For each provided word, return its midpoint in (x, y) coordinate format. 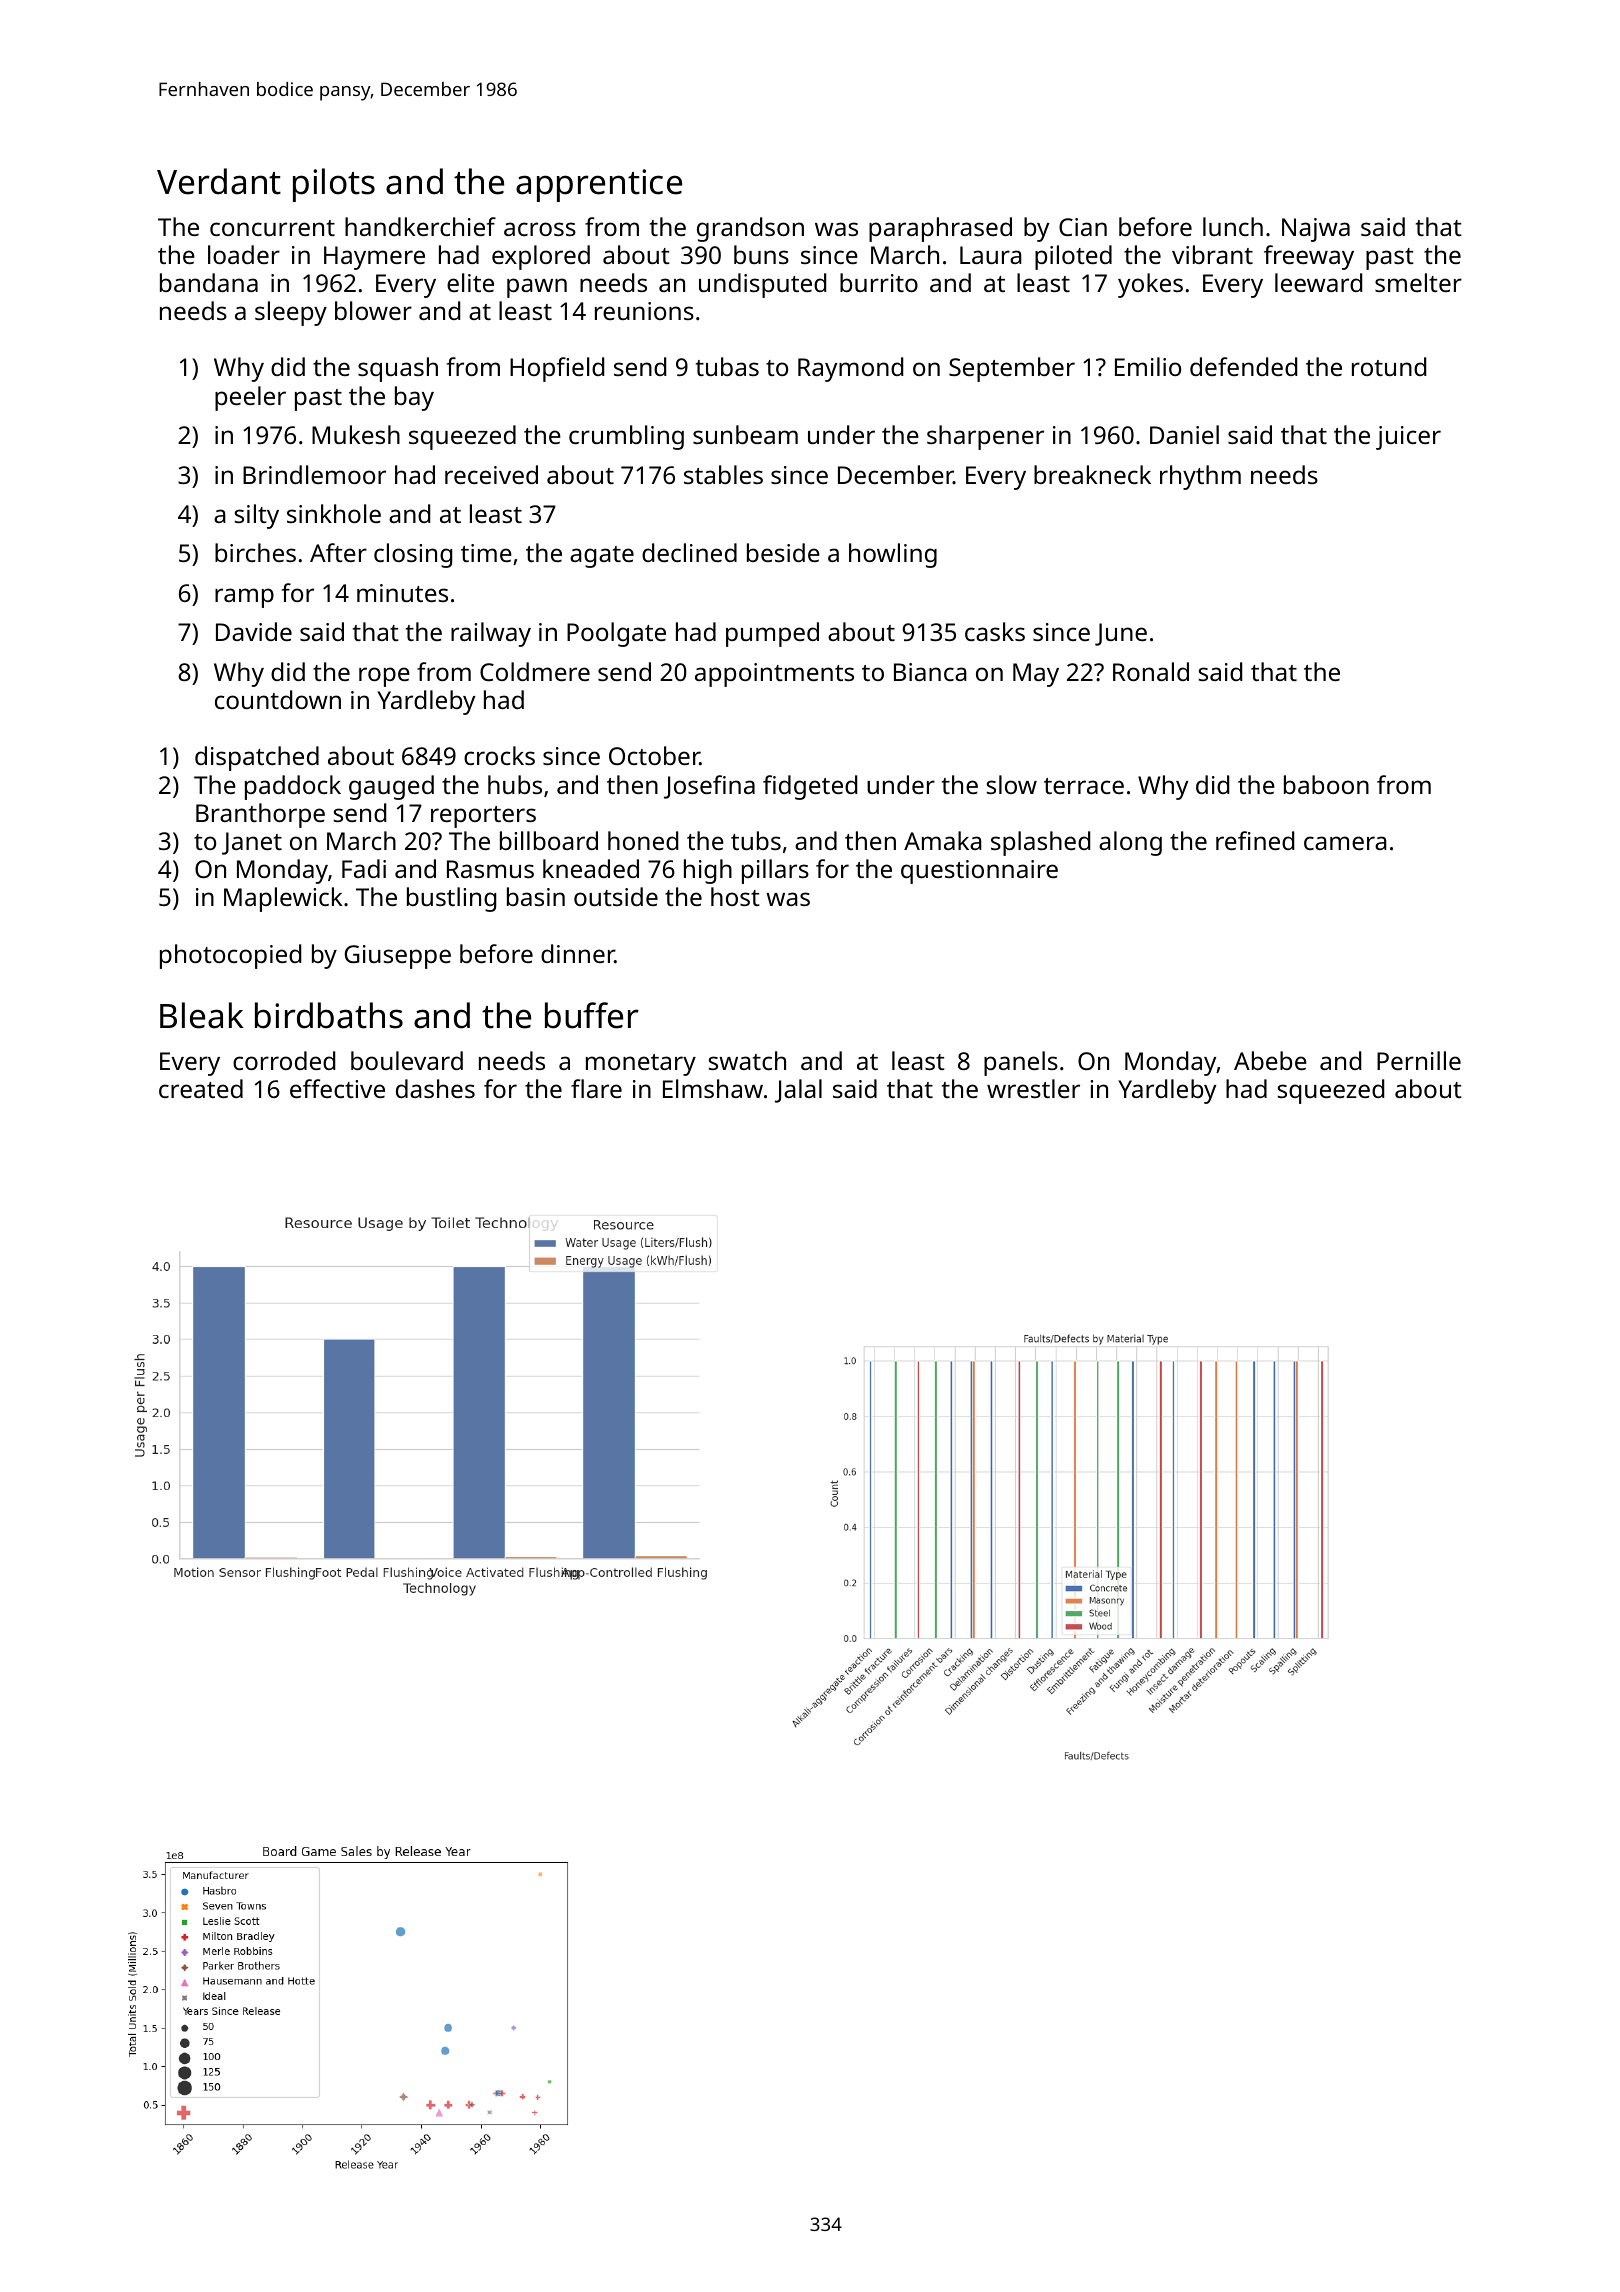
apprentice (599, 185)
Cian (1083, 227)
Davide (254, 631)
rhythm (1200, 477)
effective (337, 1088)
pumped (772, 634)
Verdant (219, 181)
